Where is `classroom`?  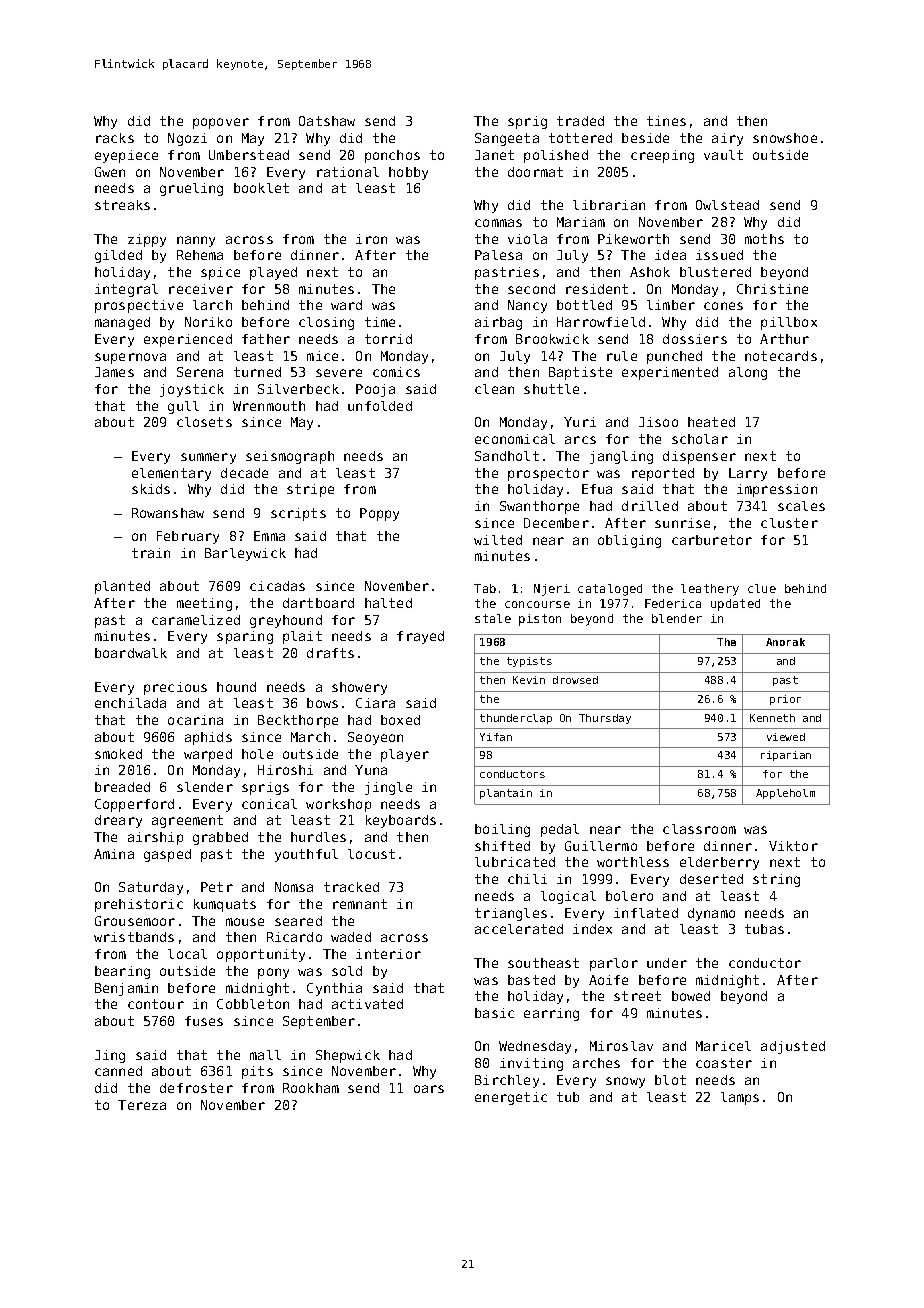 classroom is located at coordinates (699, 829).
